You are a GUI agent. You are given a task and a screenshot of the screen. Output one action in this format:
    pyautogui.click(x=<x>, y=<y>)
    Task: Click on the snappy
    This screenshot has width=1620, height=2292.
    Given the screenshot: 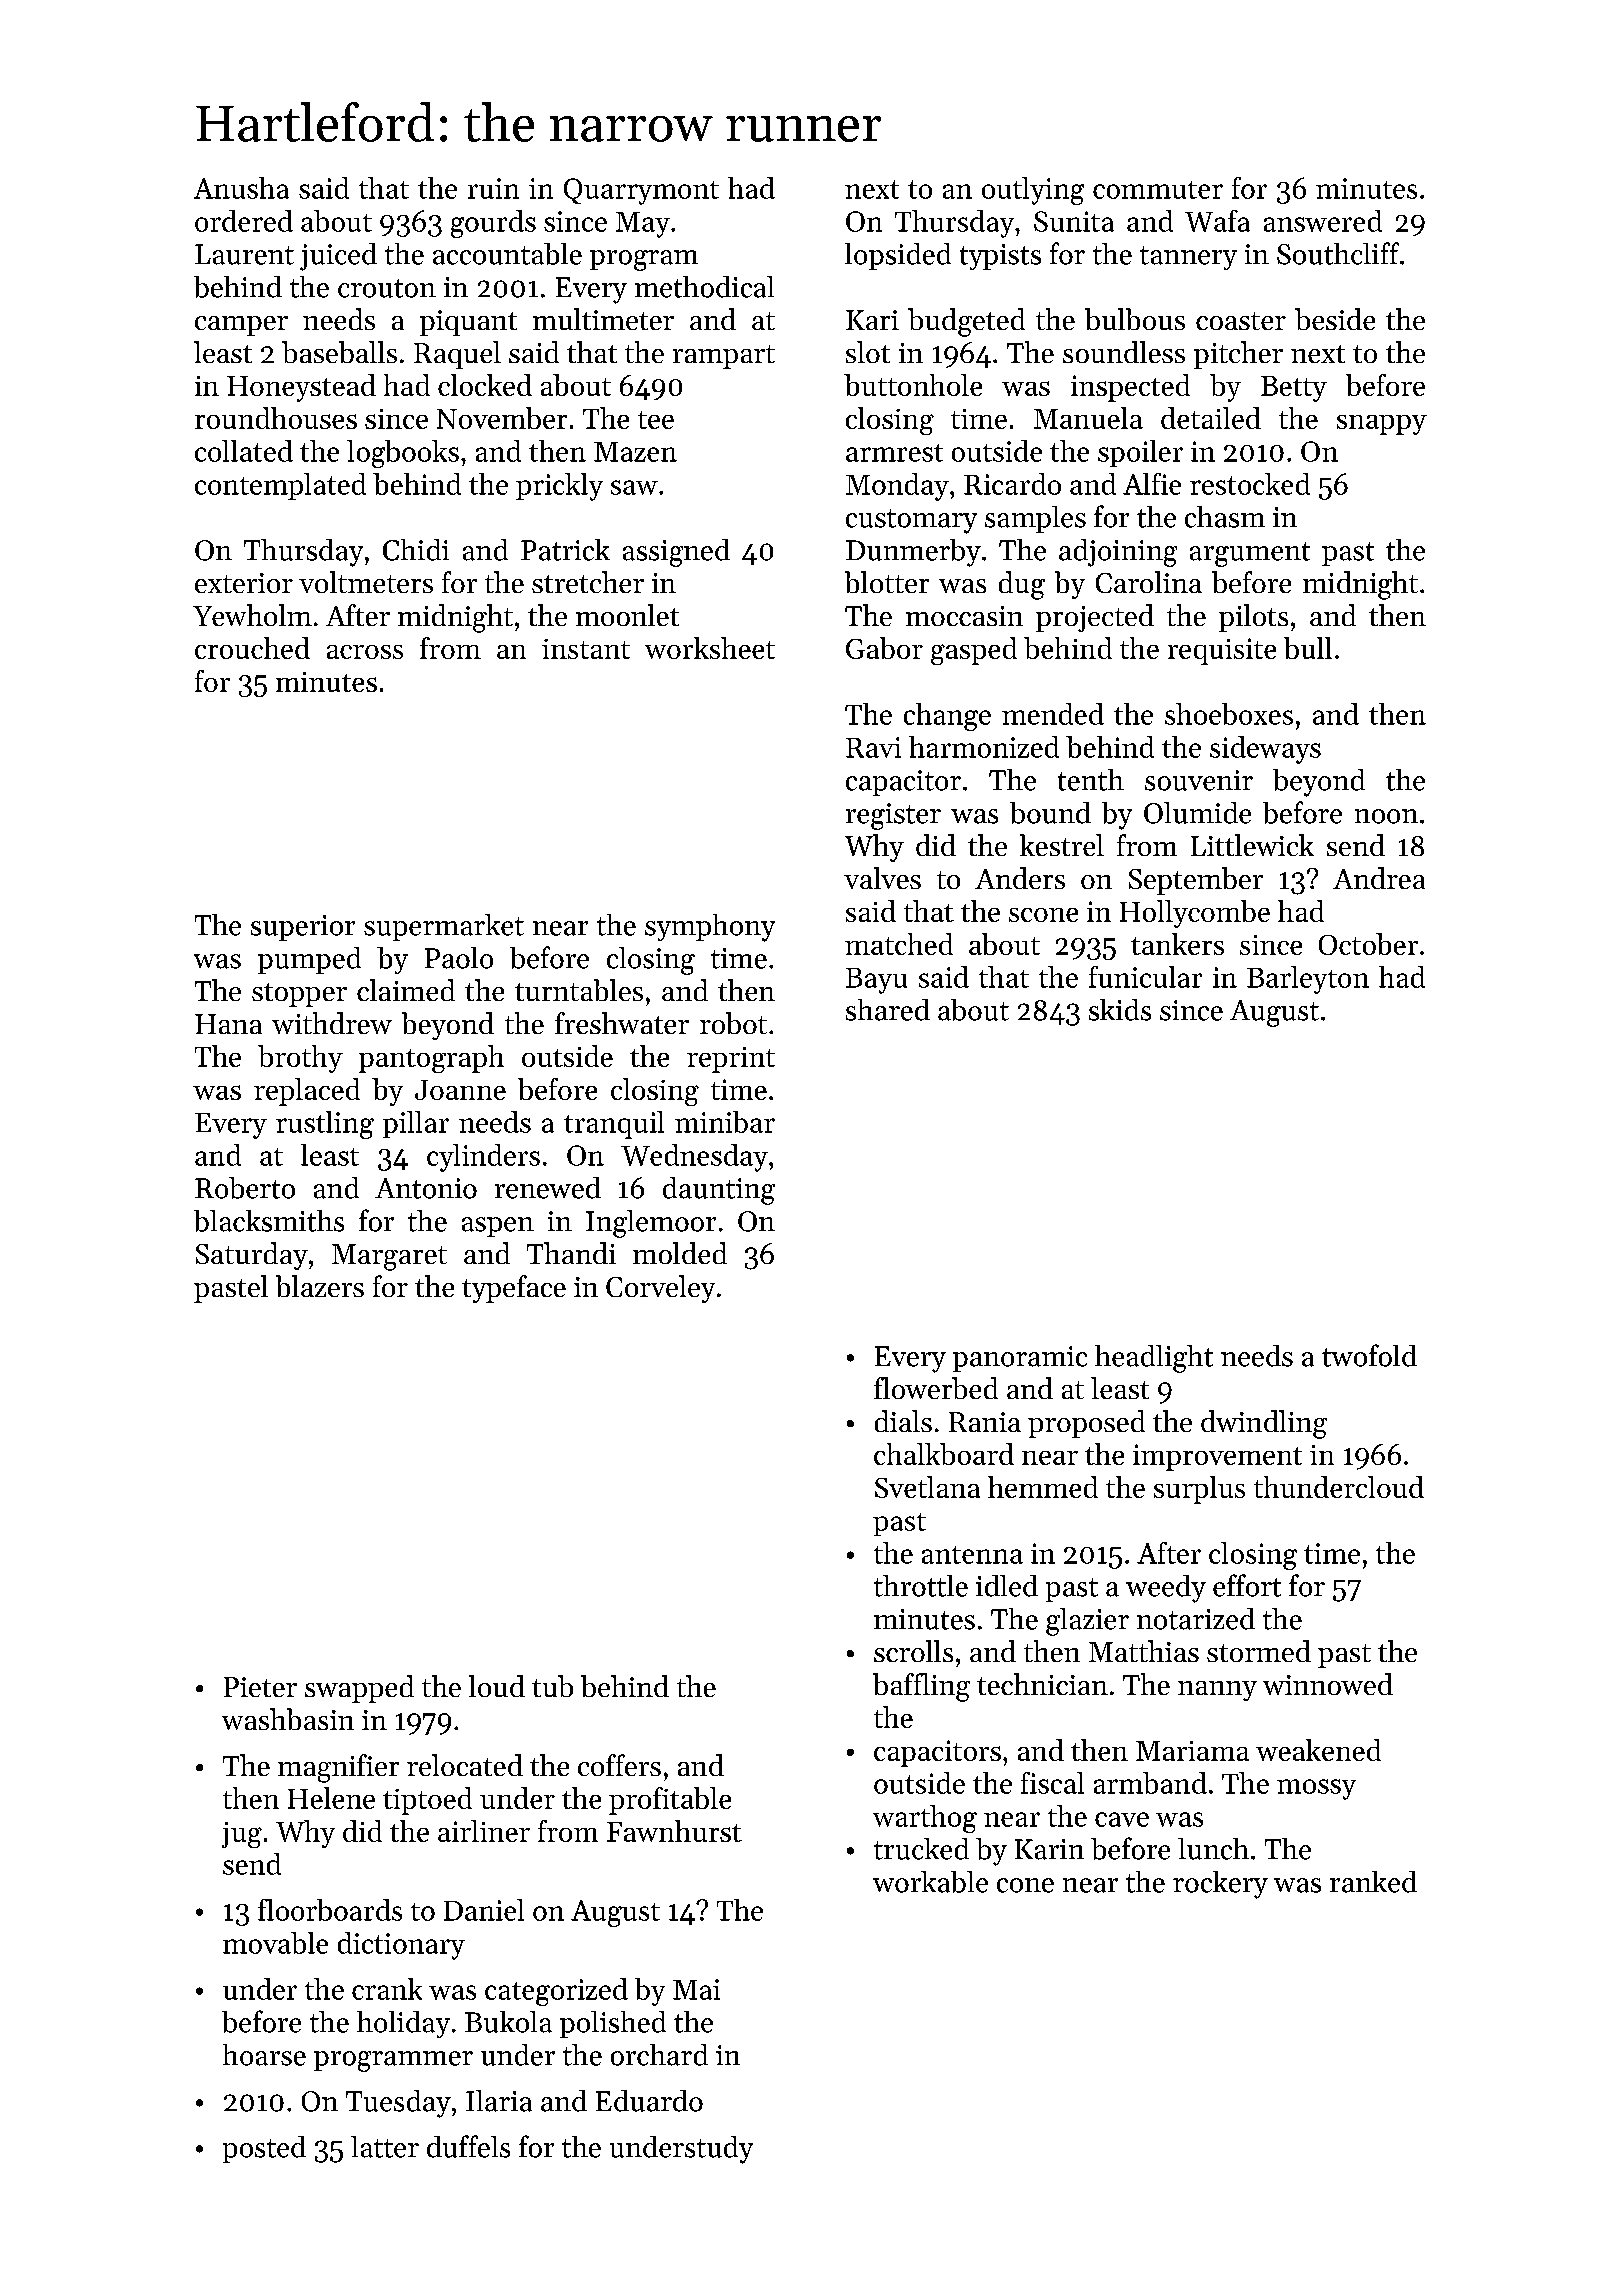 What is the action you would take?
    pyautogui.click(x=1382, y=425)
